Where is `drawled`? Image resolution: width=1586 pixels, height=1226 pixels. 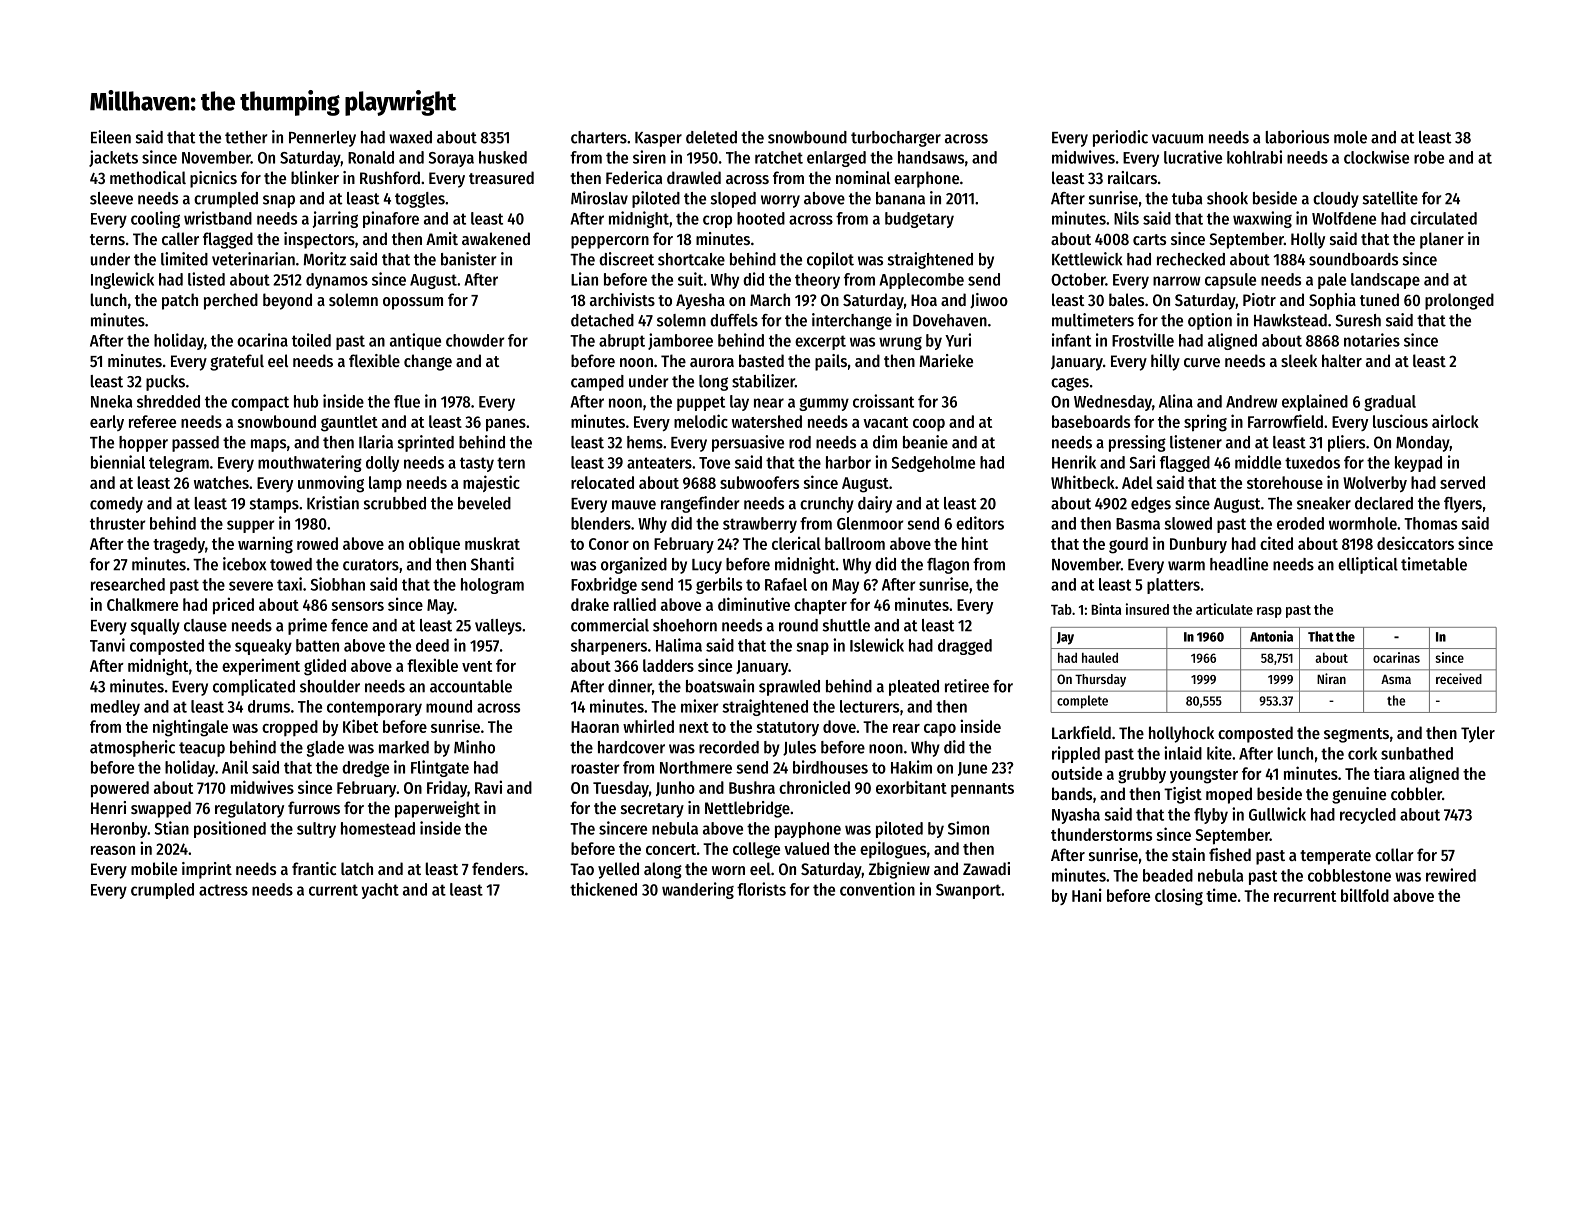 drawled is located at coordinates (694, 177).
